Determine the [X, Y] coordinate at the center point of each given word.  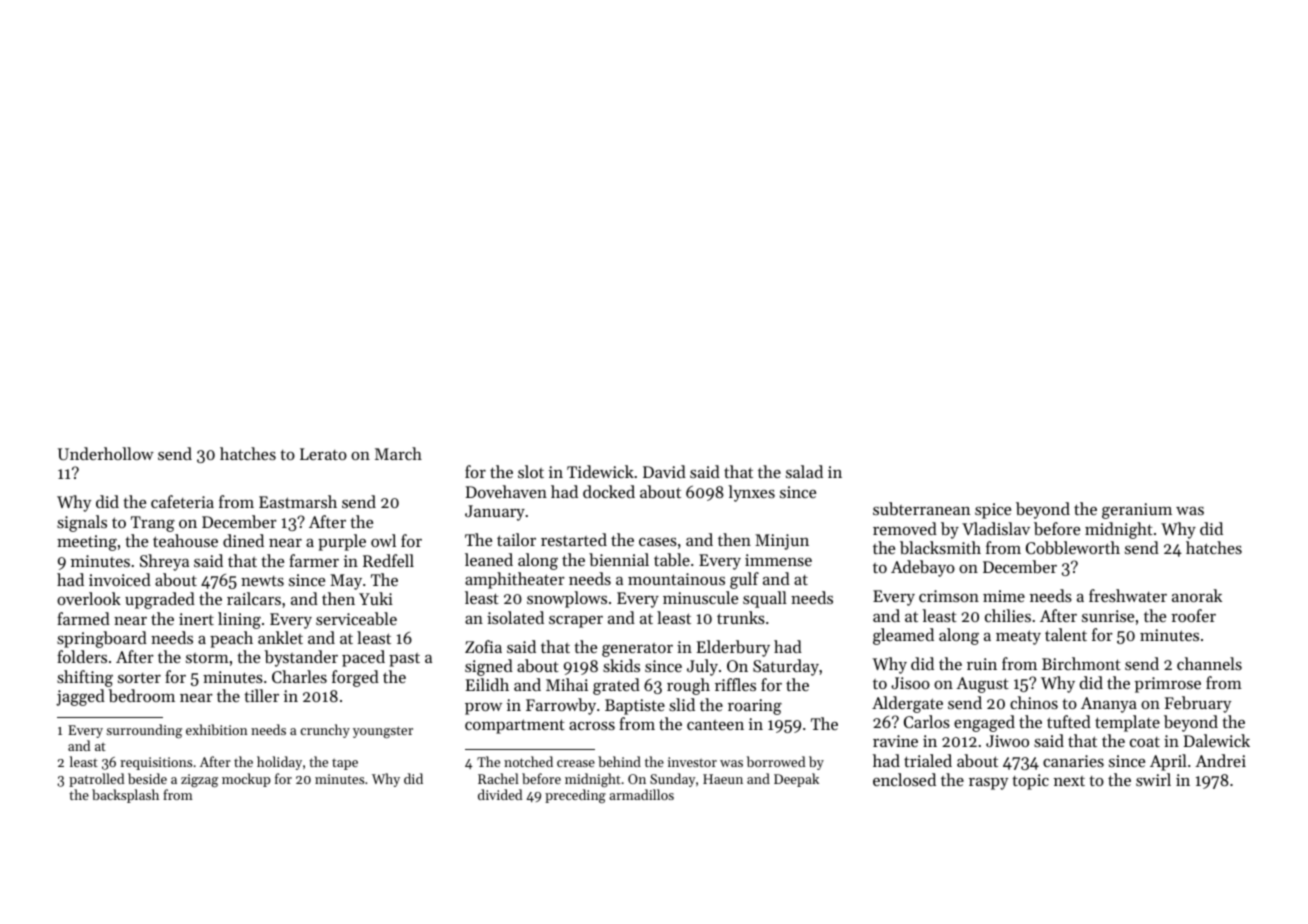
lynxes [751, 493]
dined [243, 540]
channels [1209, 663]
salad [804, 471]
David [664, 471]
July [702, 667]
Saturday [786, 667]
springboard [102, 639]
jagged [80, 697]
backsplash [125, 796]
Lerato [323, 454]
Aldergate [907, 704]
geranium [1137, 511]
